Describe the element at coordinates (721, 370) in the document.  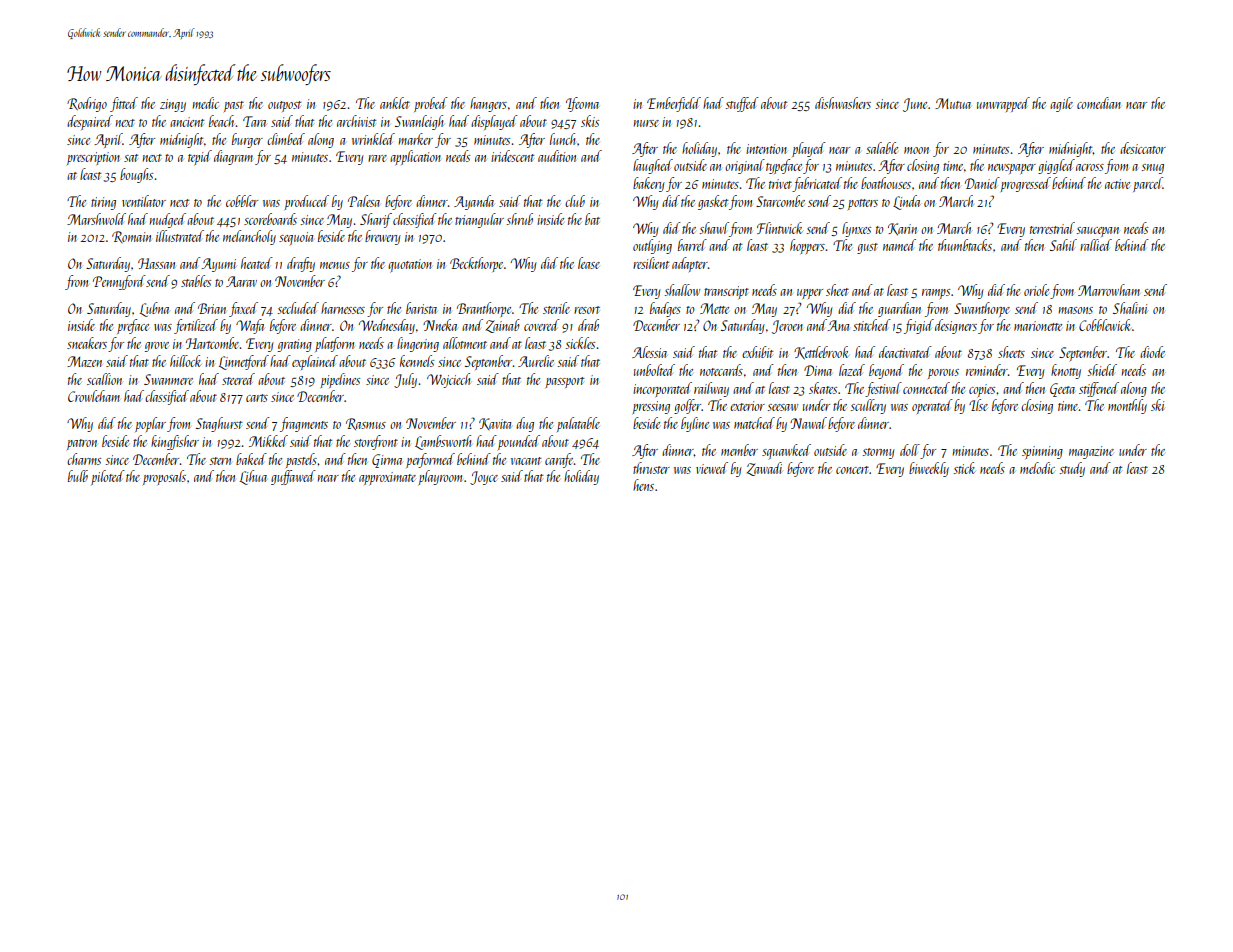
I see `notecards` at that location.
